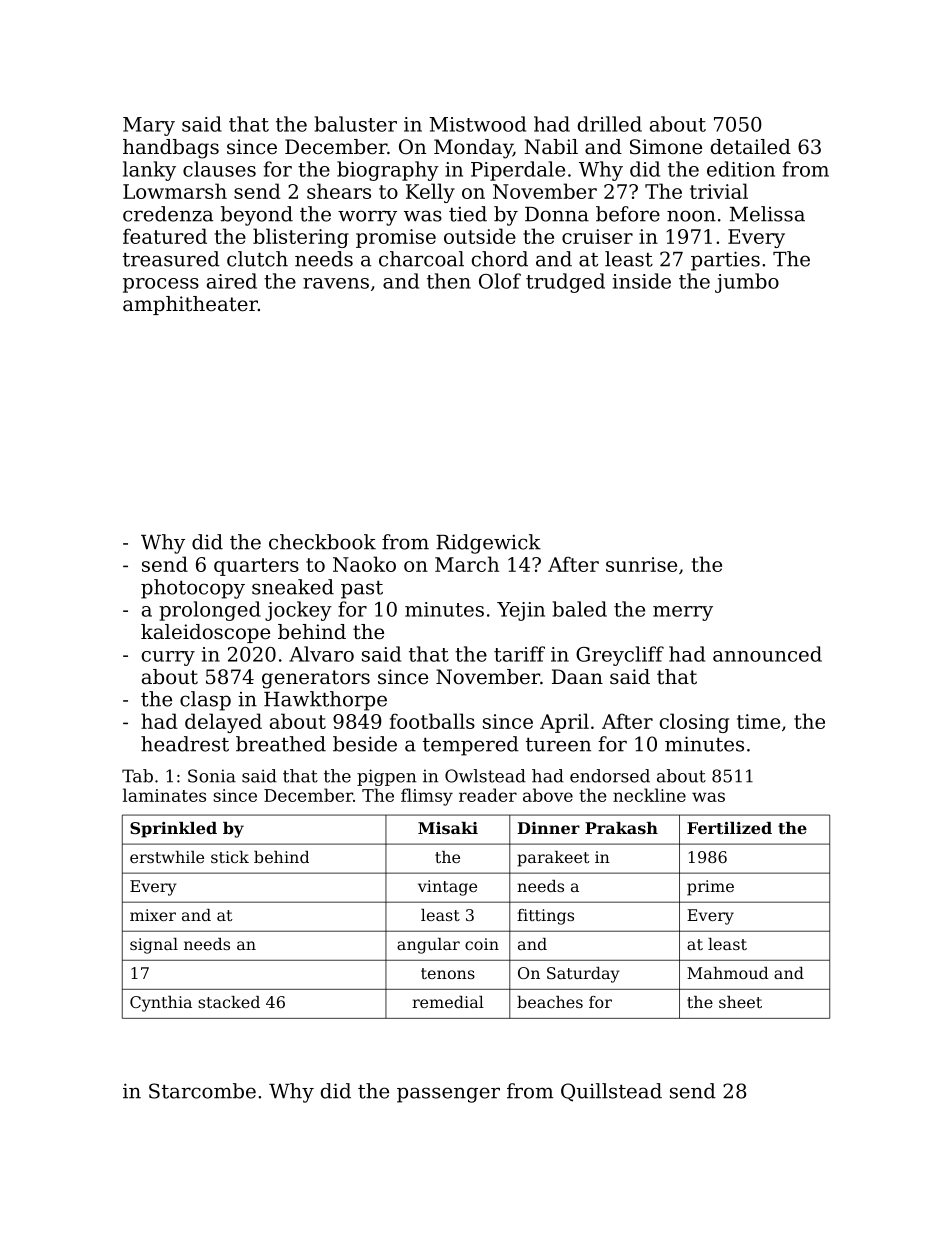  What do you see at coordinates (161, 1004) in the image?
I see `Cynthia` at bounding box center [161, 1004].
